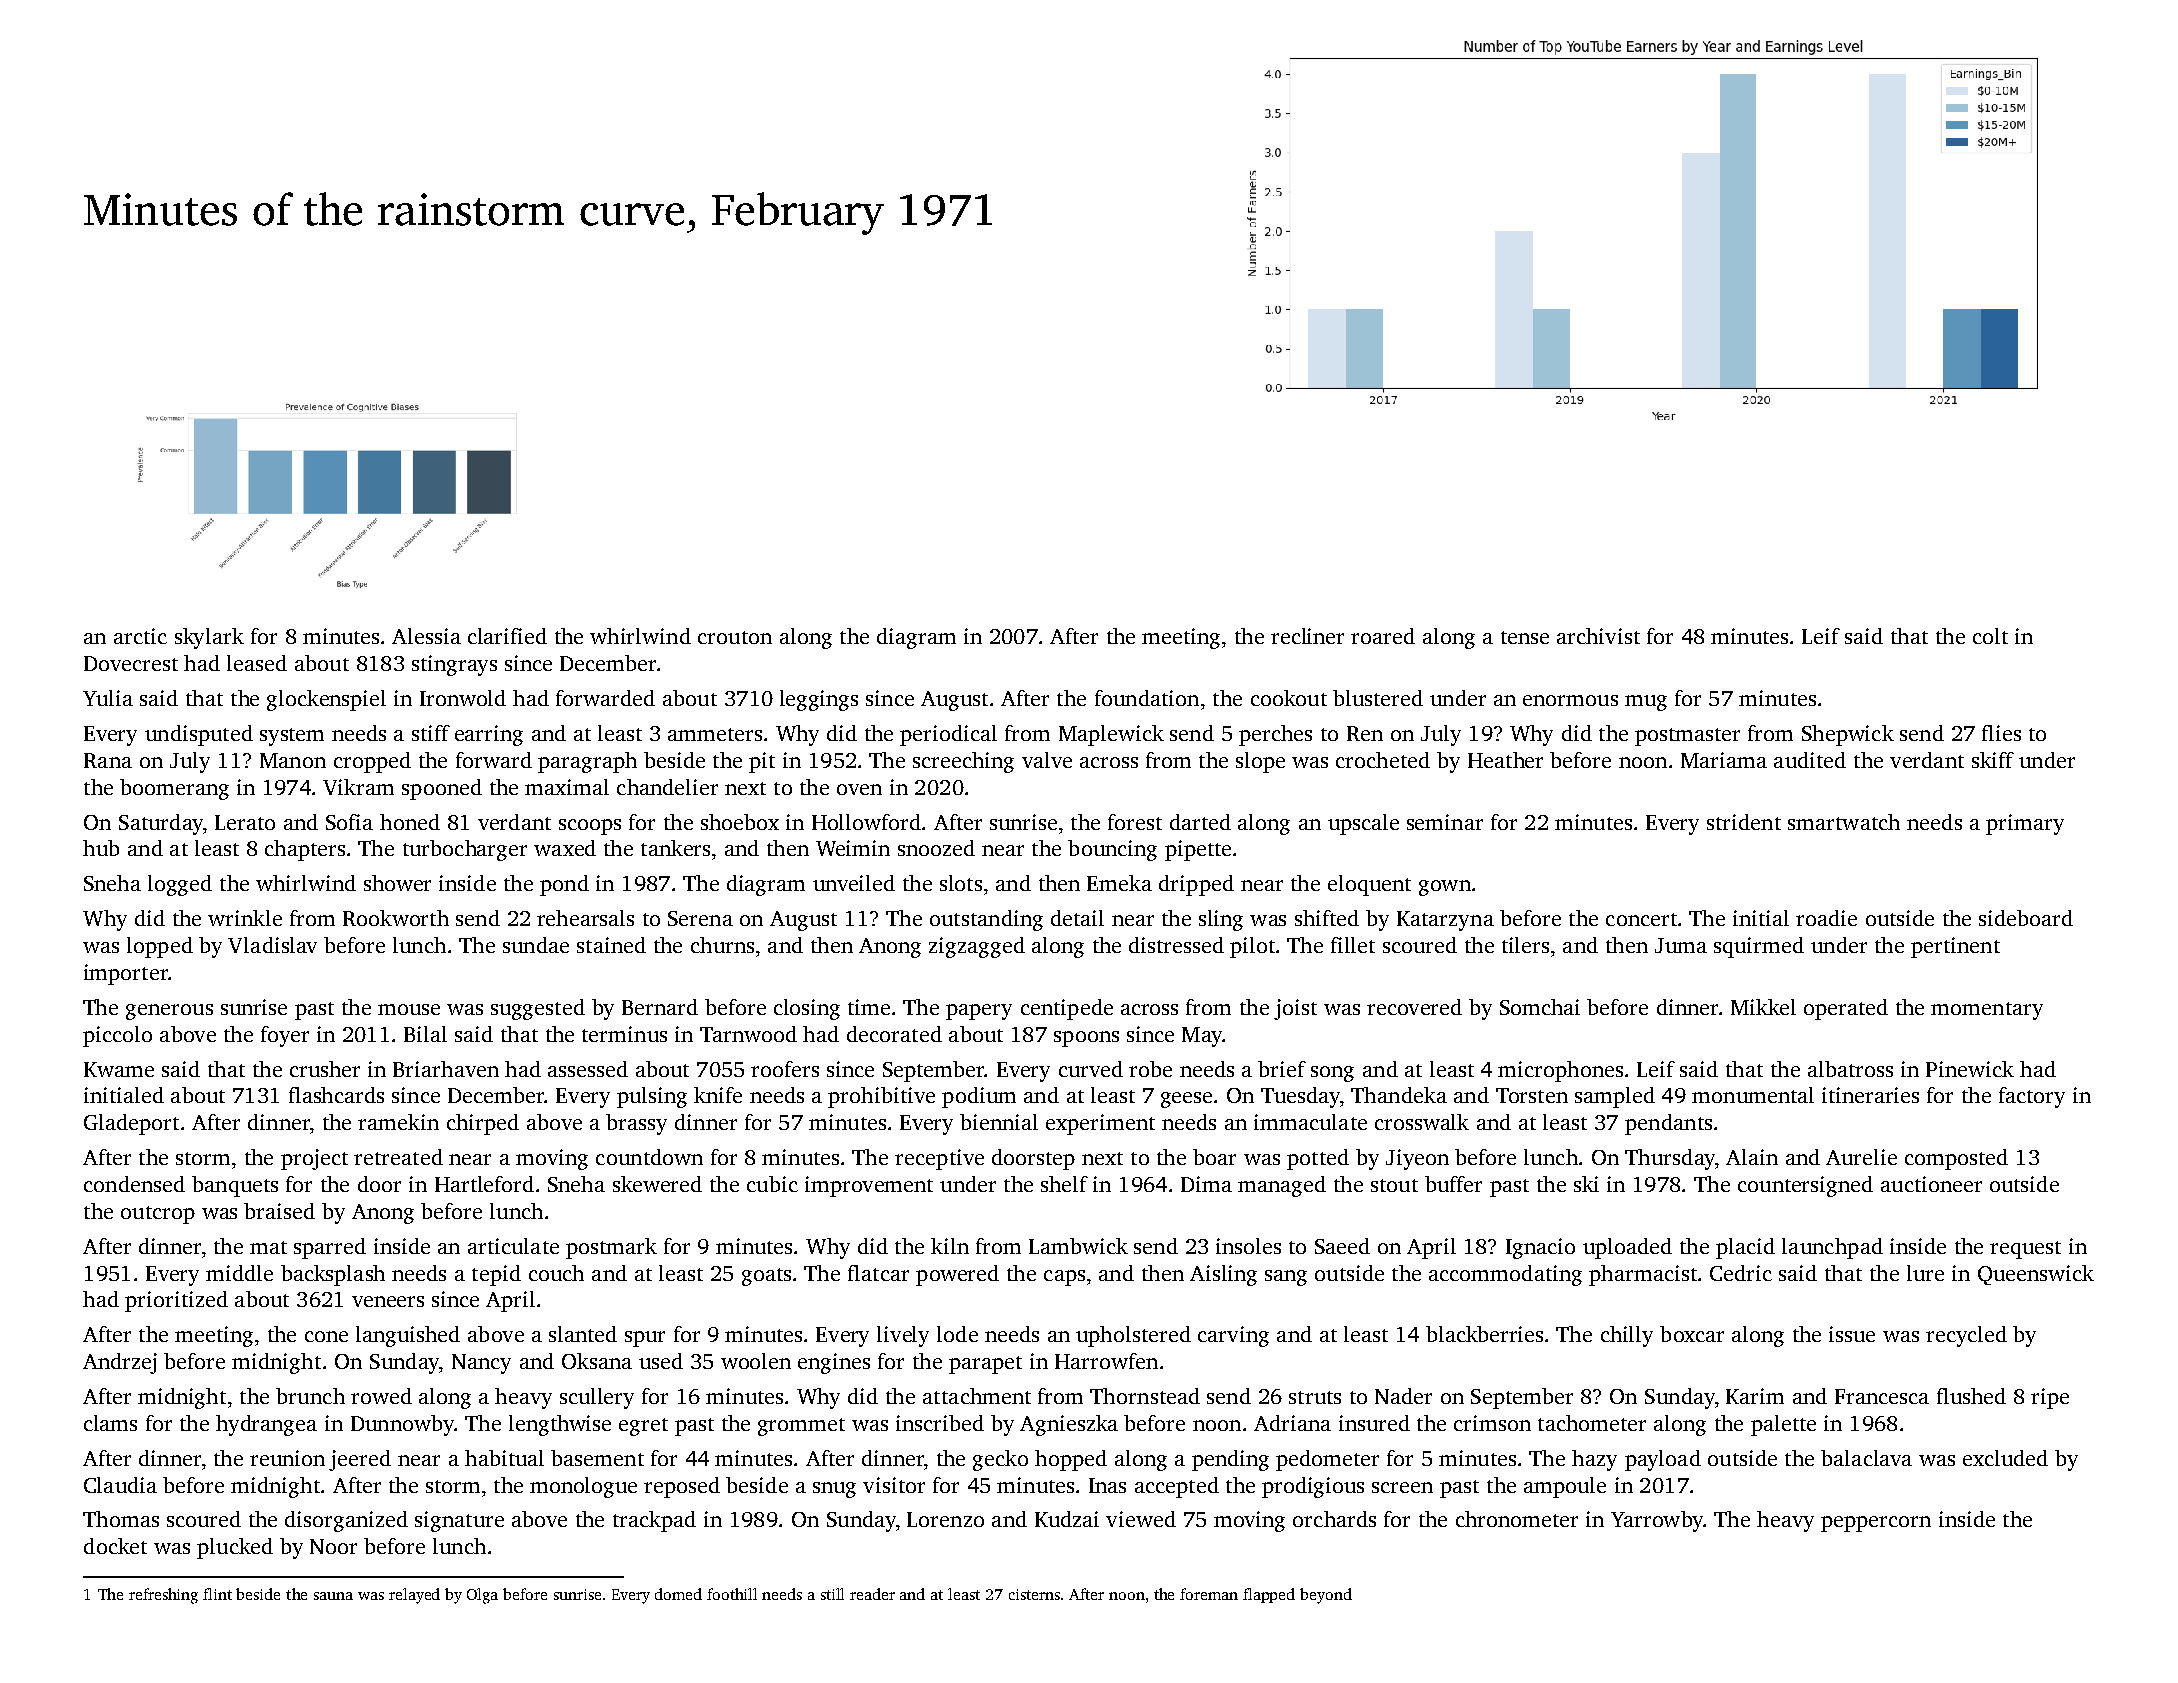 The width and height of the screenshot is (2178, 1683). I want to click on foreman, so click(1209, 1594).
